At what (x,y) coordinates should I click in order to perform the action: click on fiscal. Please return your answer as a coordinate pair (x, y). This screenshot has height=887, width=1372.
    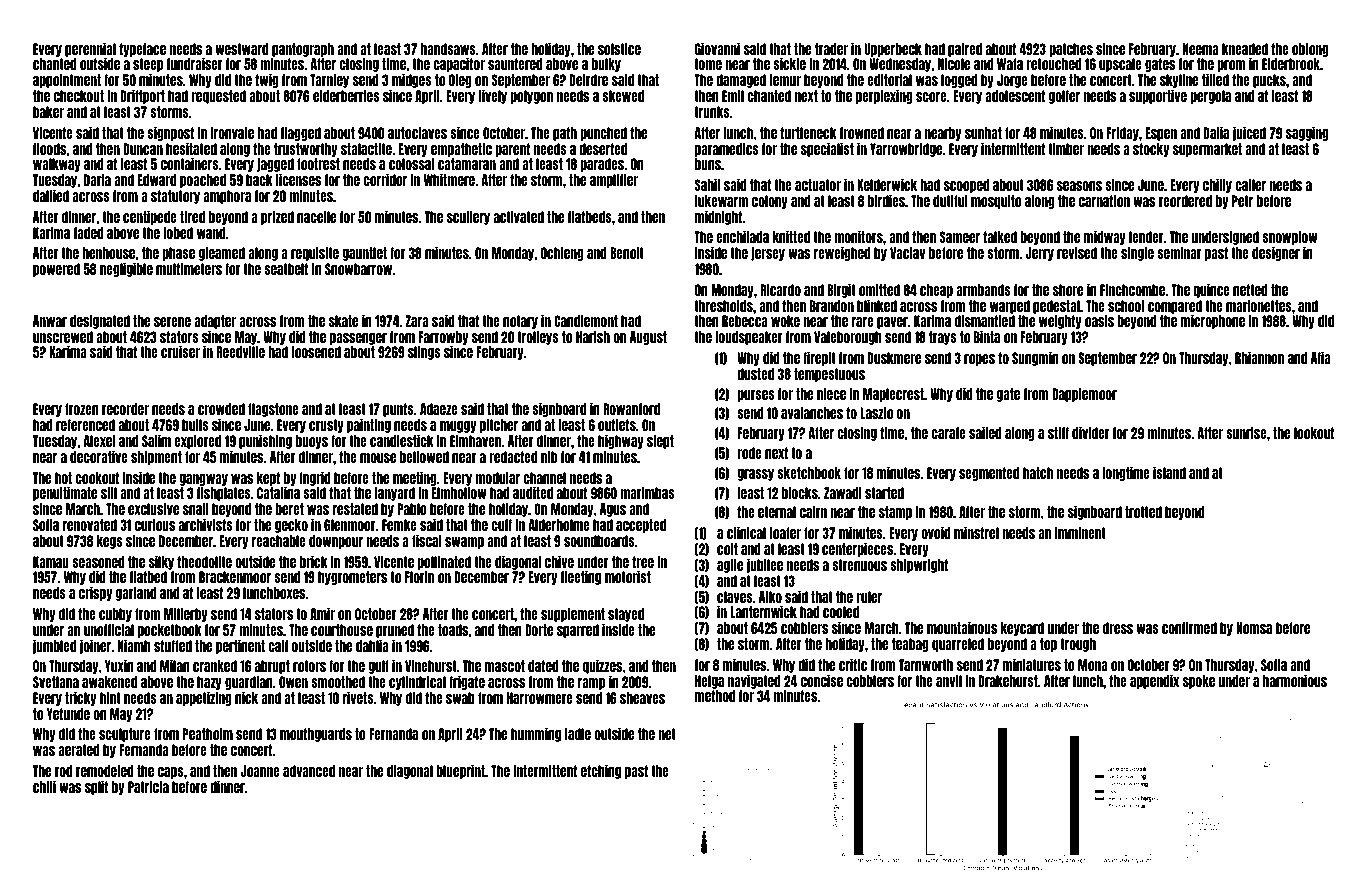
    Looking at the image, I should click on (427, 540).
